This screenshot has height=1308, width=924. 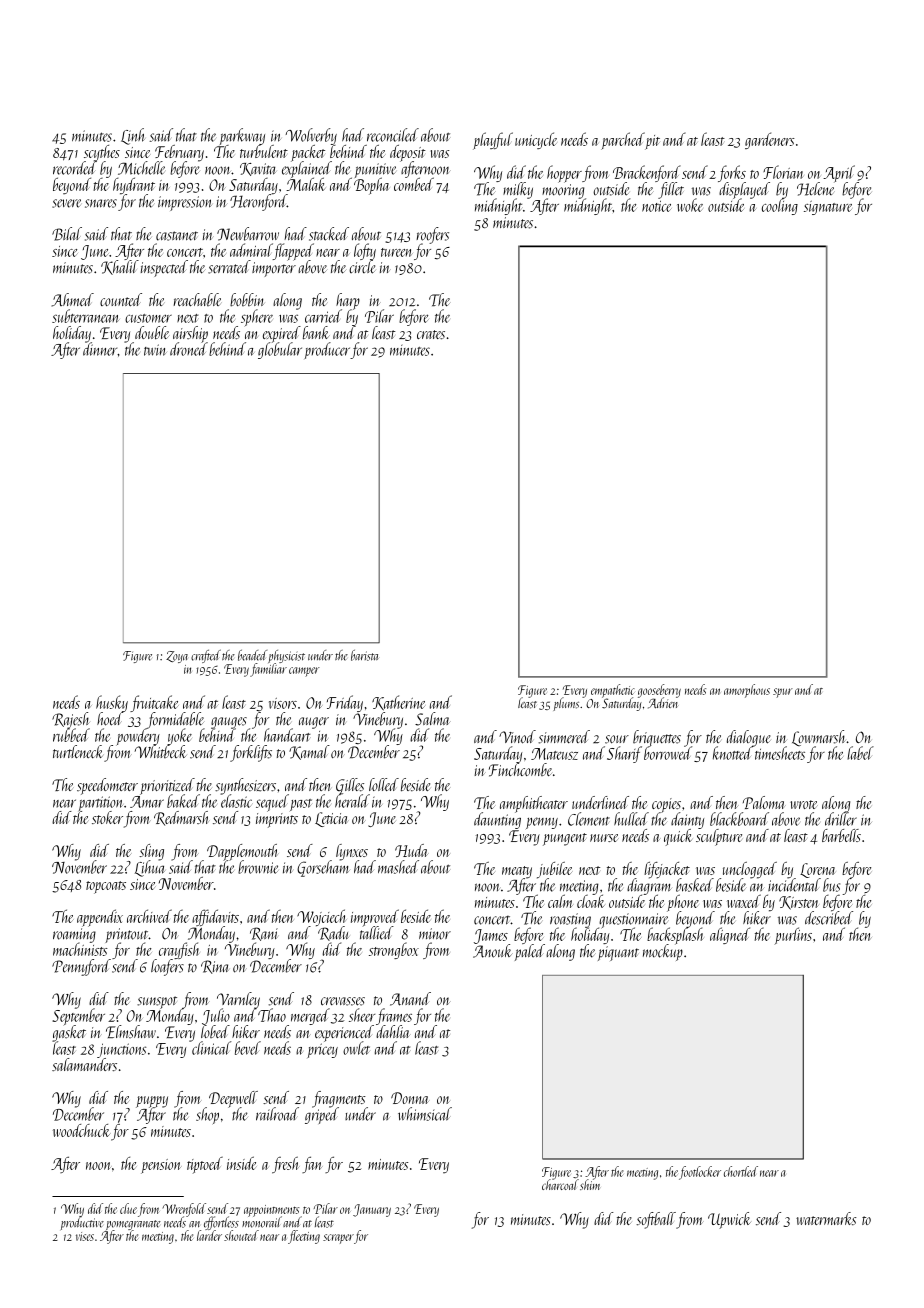 I want to click on crates, so click(x=431, y=335).
